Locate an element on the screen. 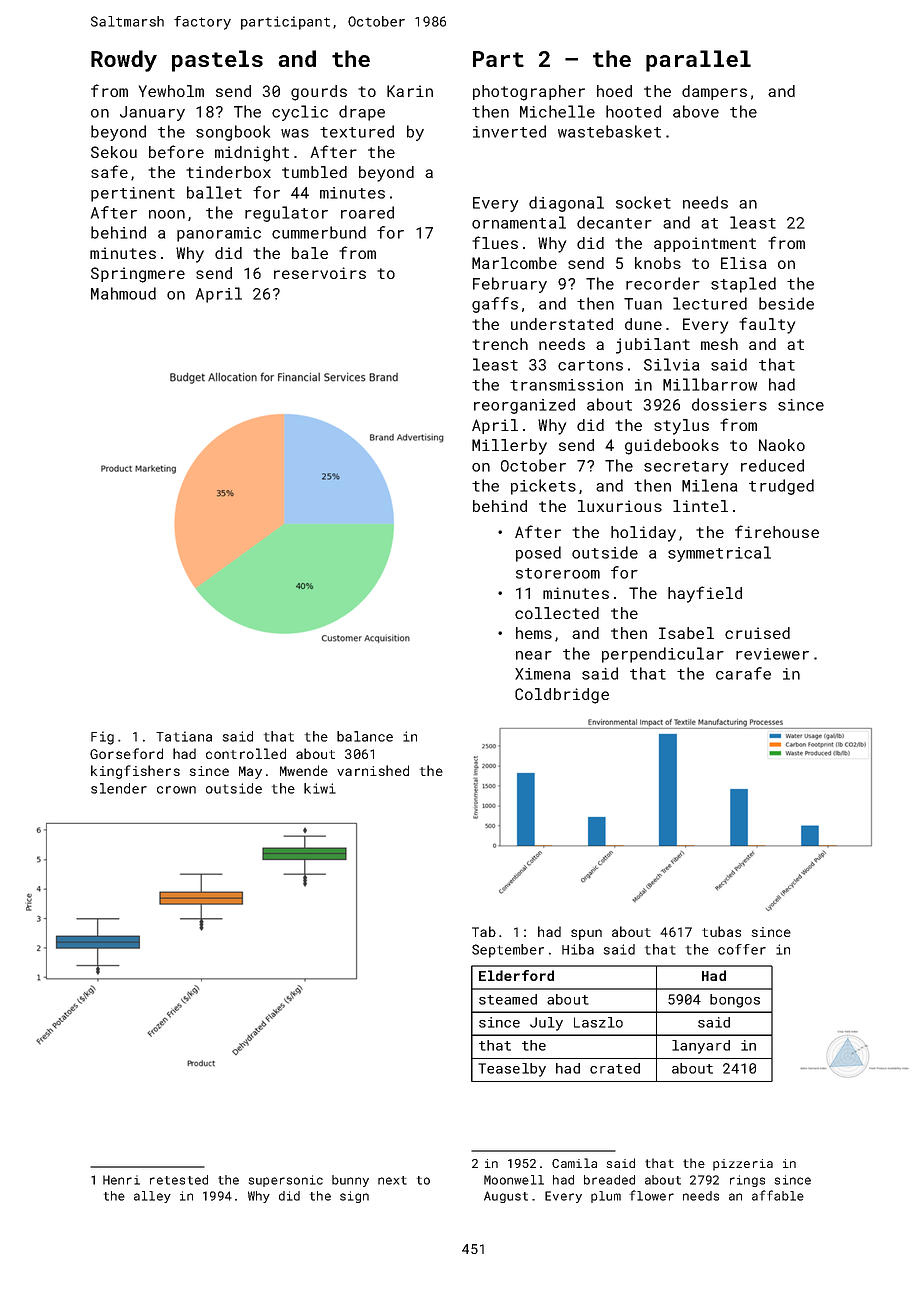 The image size is (924, 1308). carafe is located at coordinates (743, 673).
